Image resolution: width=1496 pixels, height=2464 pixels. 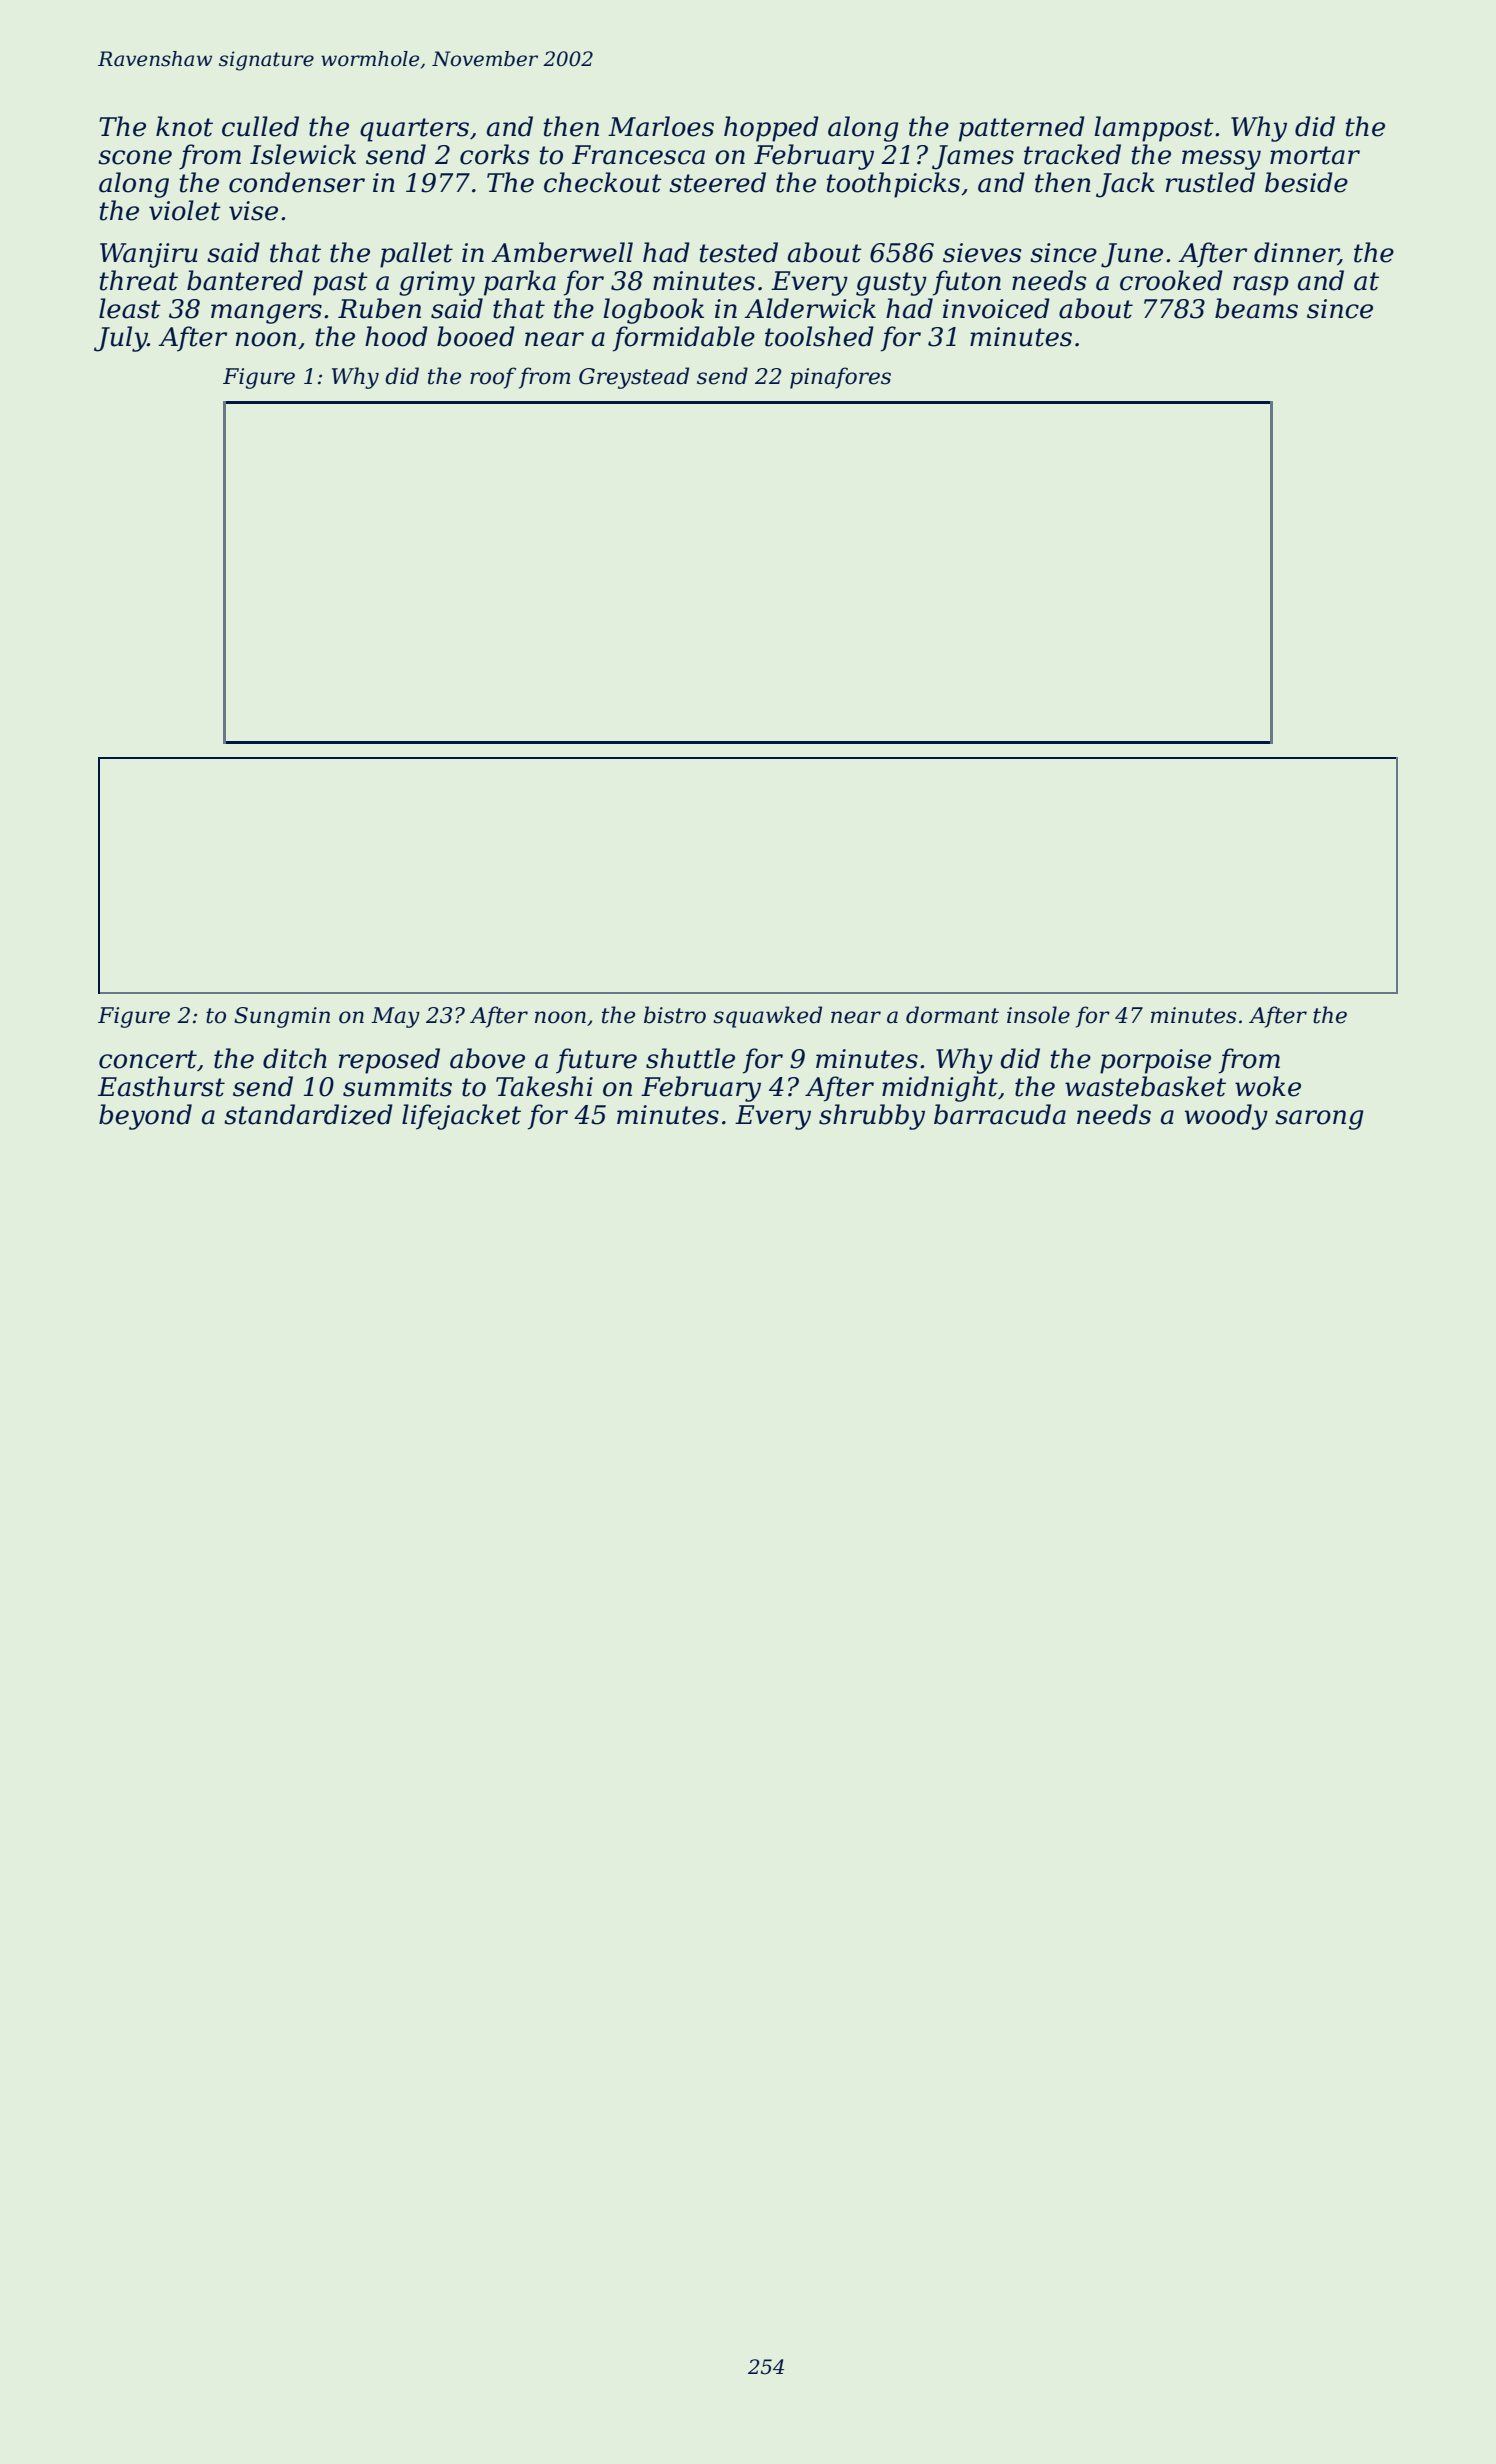 I want to click on mangers, so click(x=266, y=314).
